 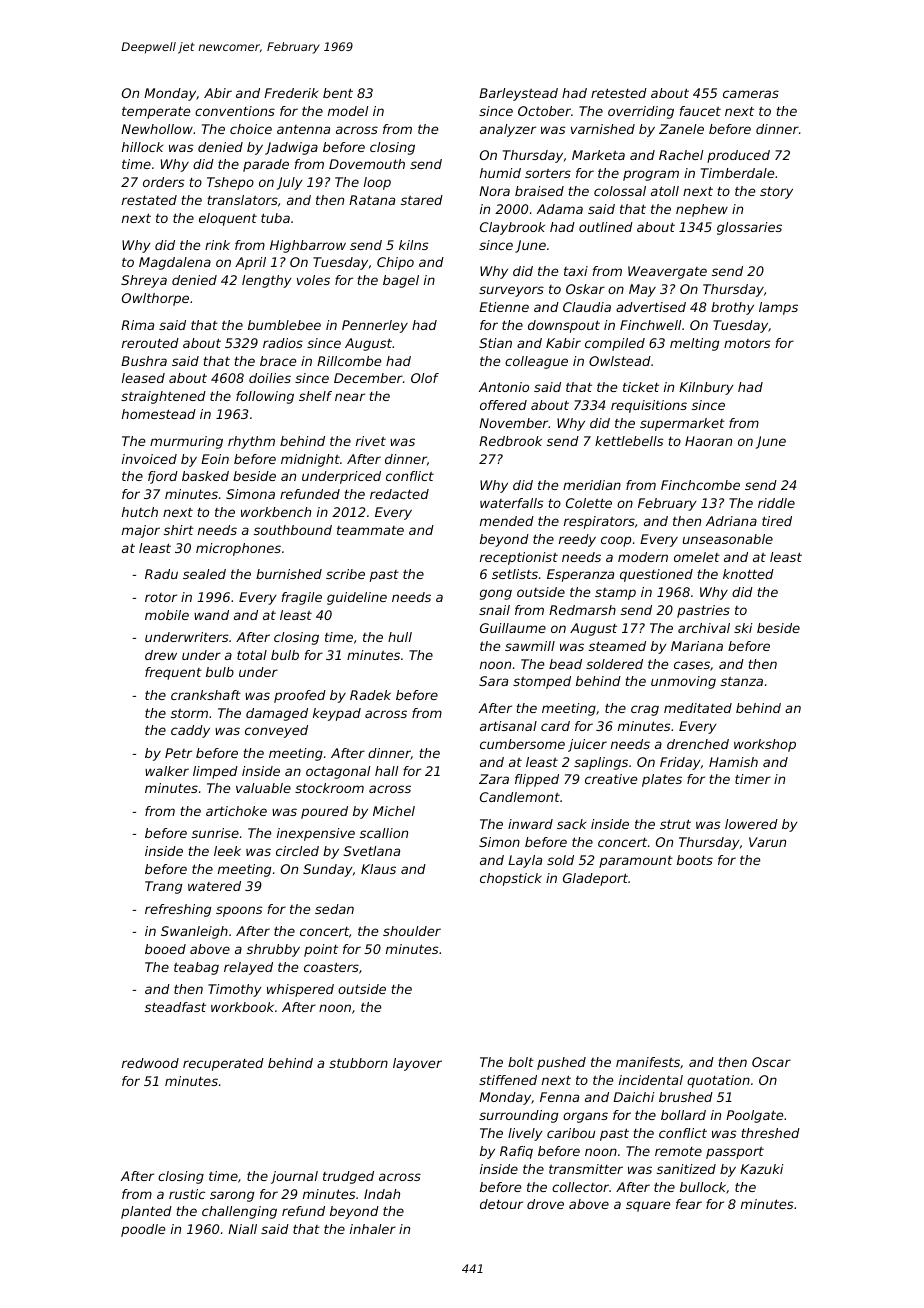 What do you see at coordinates (265, 397) in the image?
I see `following` at bounding box center [265, 397].
